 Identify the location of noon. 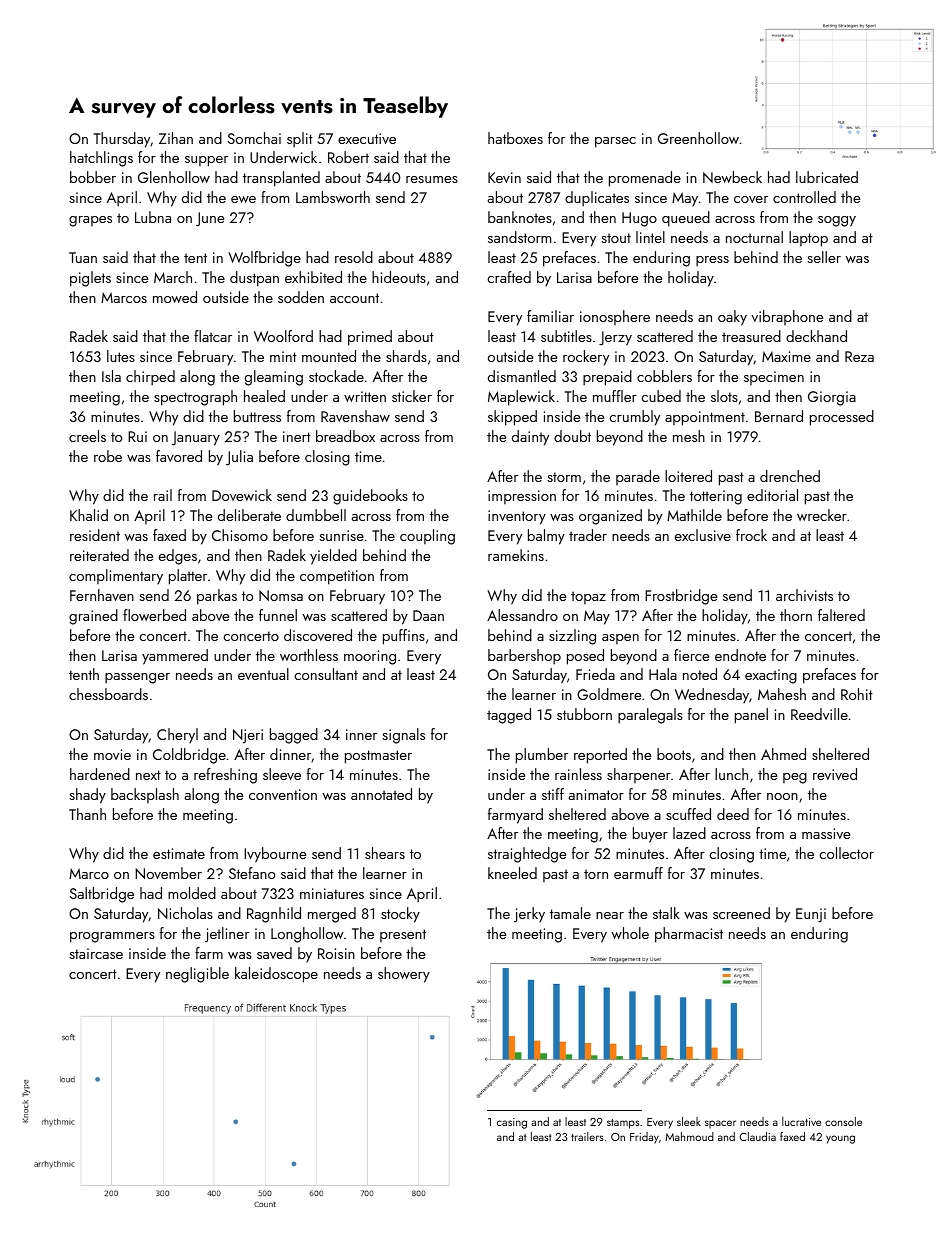
(782, 796).
